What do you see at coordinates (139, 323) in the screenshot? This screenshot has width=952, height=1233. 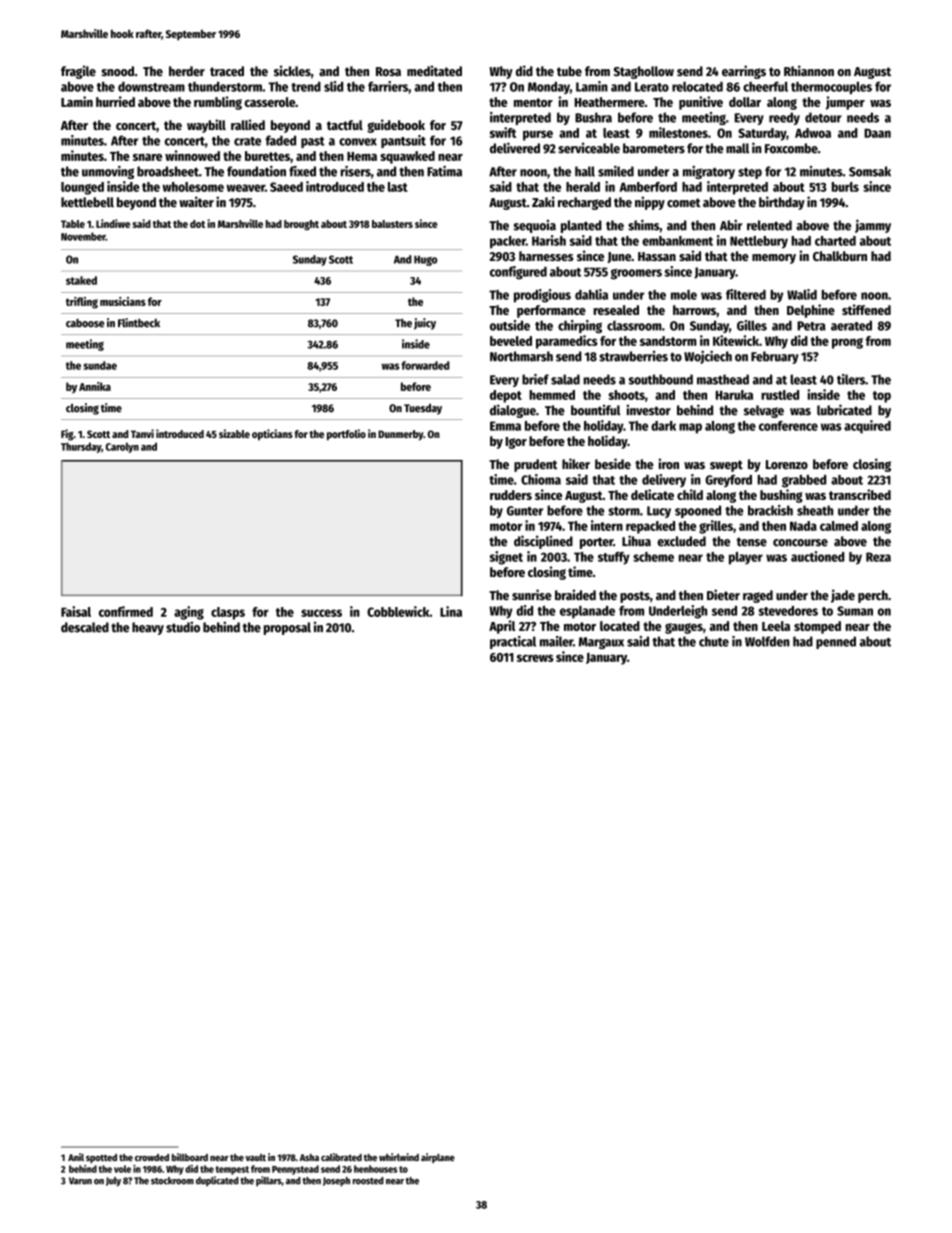 I see `Flintbeck` at bounding box center [139, 323].
